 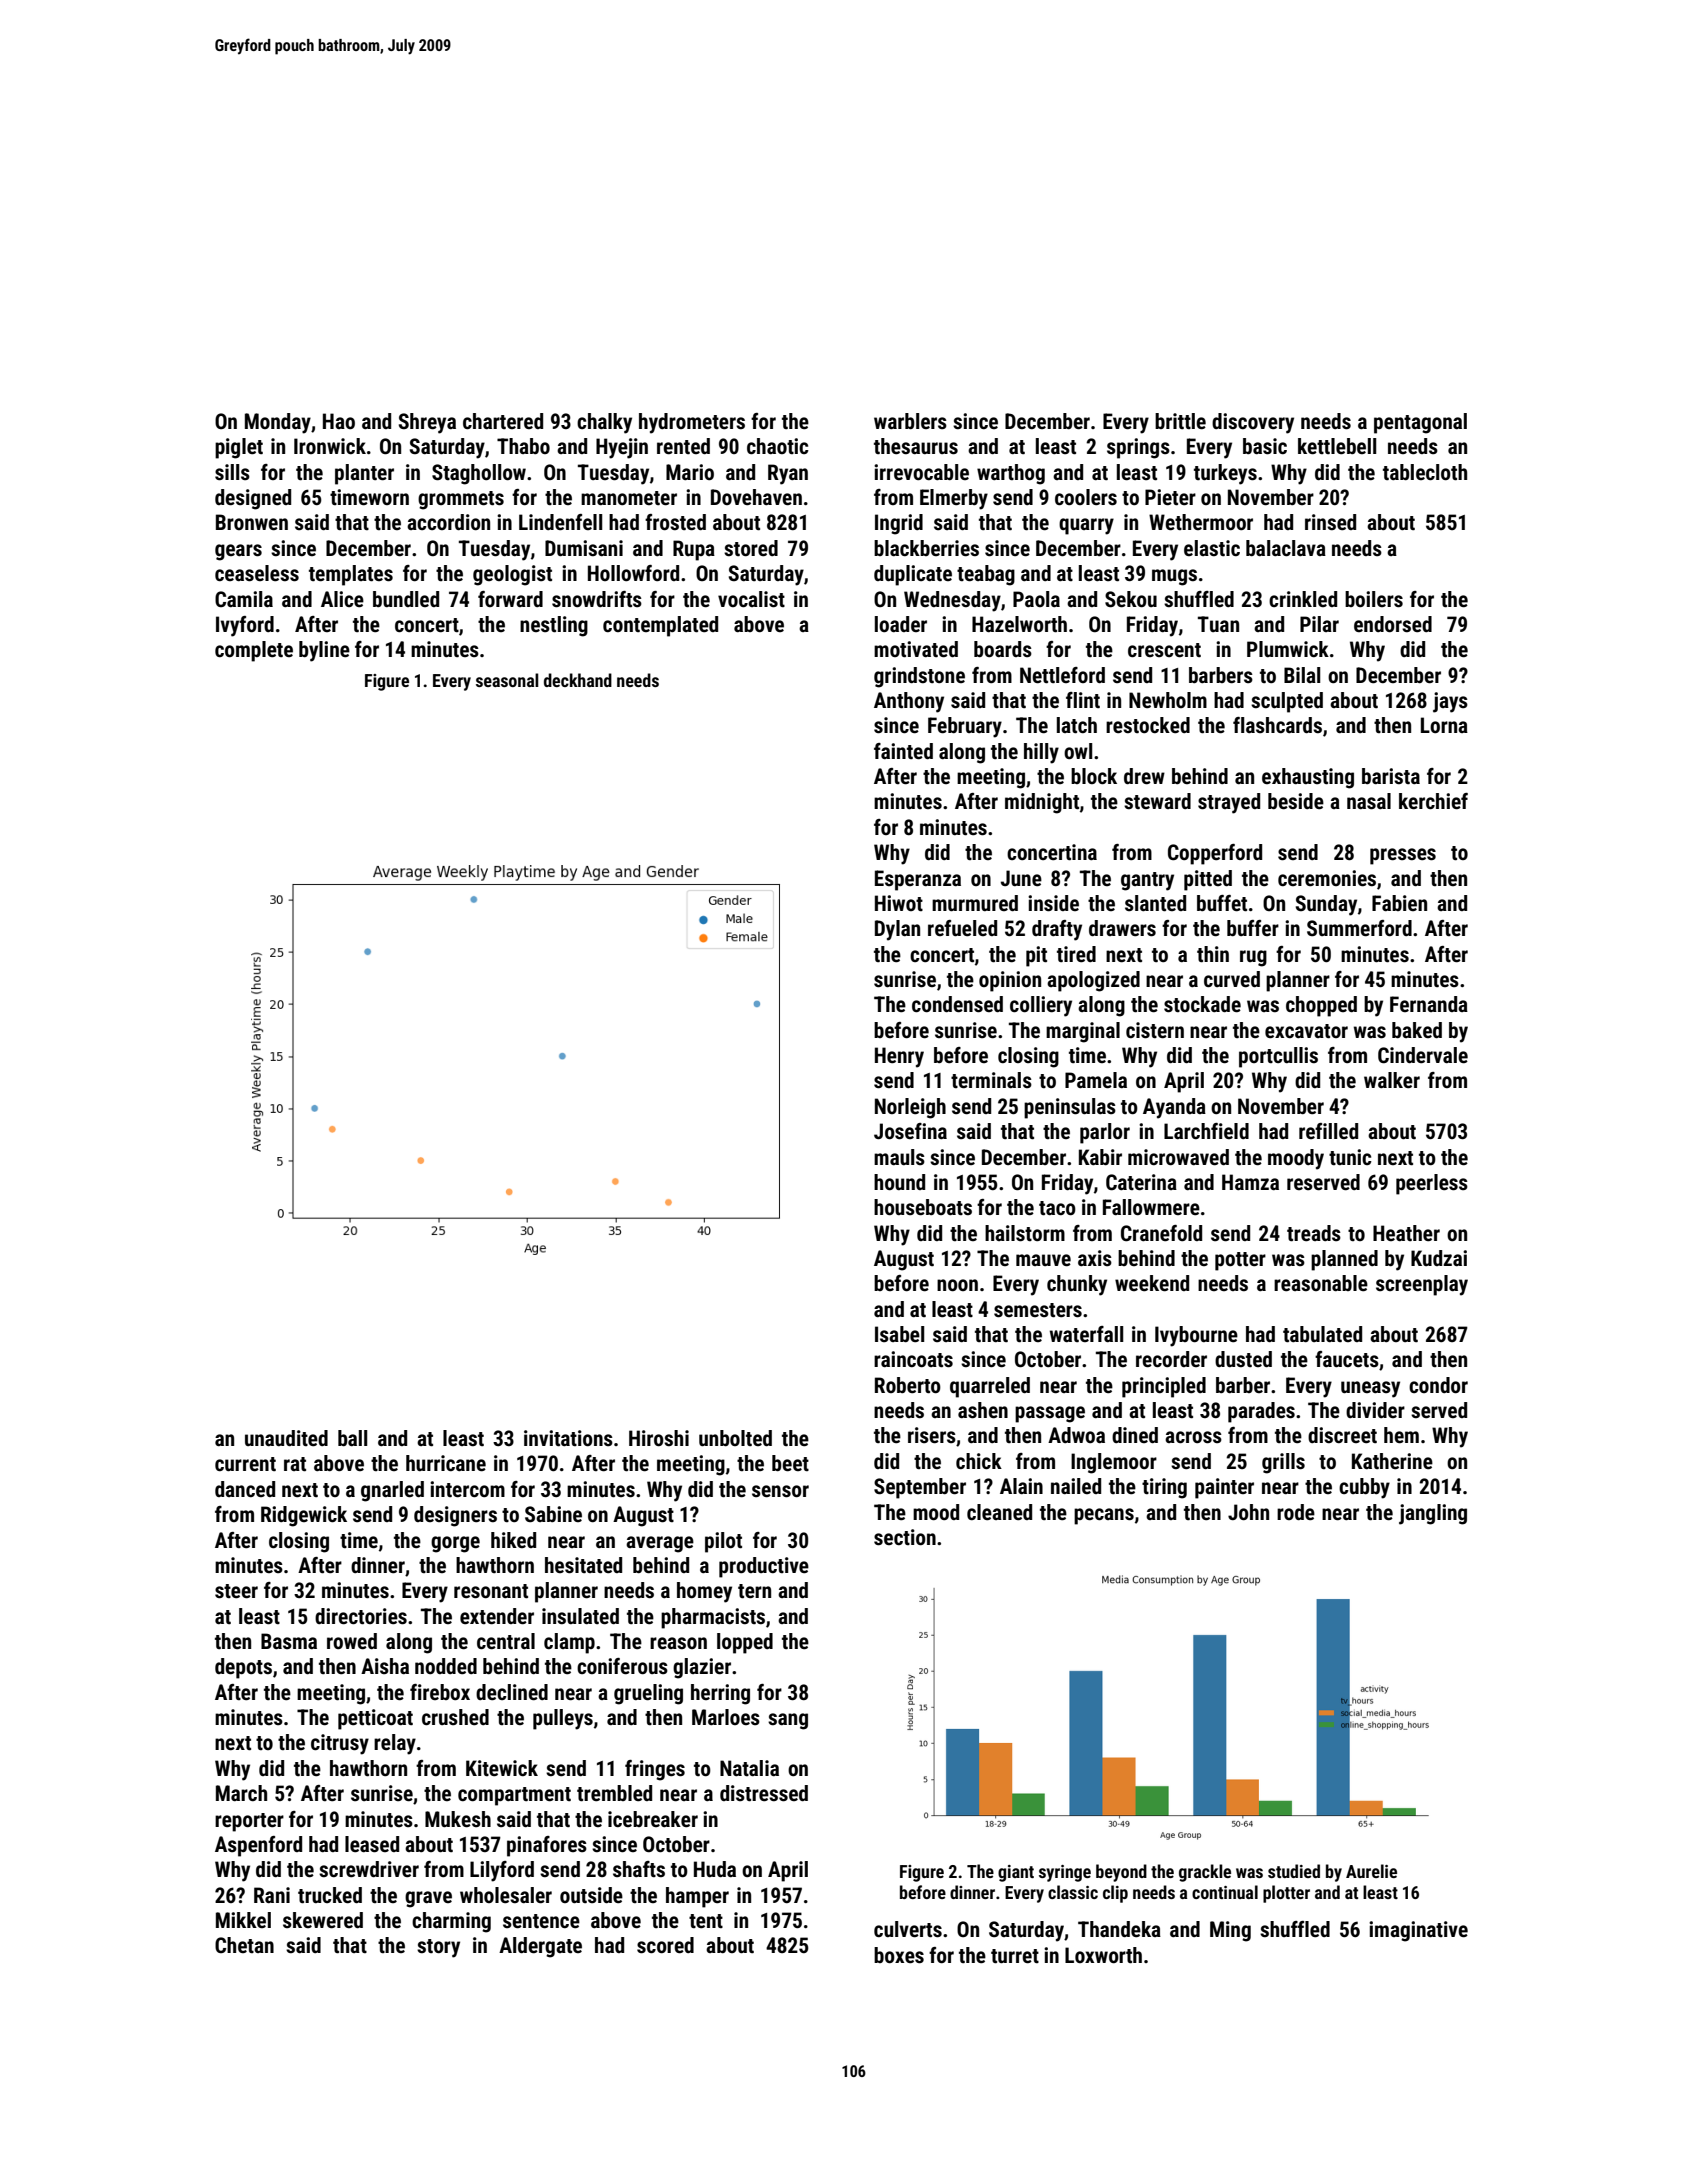 What do you see at coordinates (1180, 421) in the image?
I see `brittle` at bounding box center [1180, 421].
